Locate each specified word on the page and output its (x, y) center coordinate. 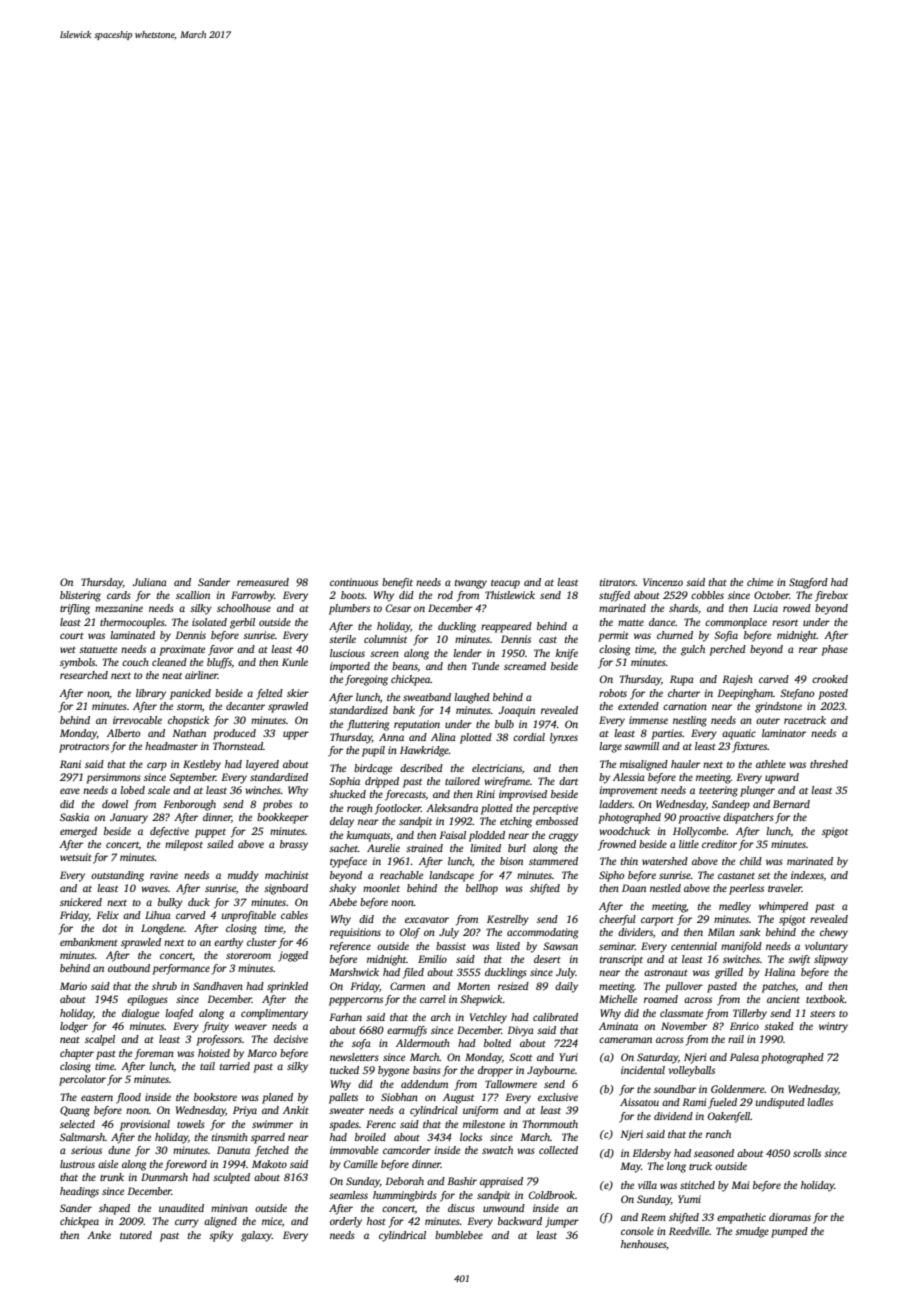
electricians (497, 768)
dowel (115, 804)
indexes (807, 876)
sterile (342, 639)
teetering (718, 791)
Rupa (682, 680)
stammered (553, 861)
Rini (485, 794)
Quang (75, 1111)
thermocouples (132, 623)
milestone (484, 1124)
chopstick (188, 721)
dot (109, 928)
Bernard (791, 804)
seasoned (714, 1153)
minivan (229, 1208)
